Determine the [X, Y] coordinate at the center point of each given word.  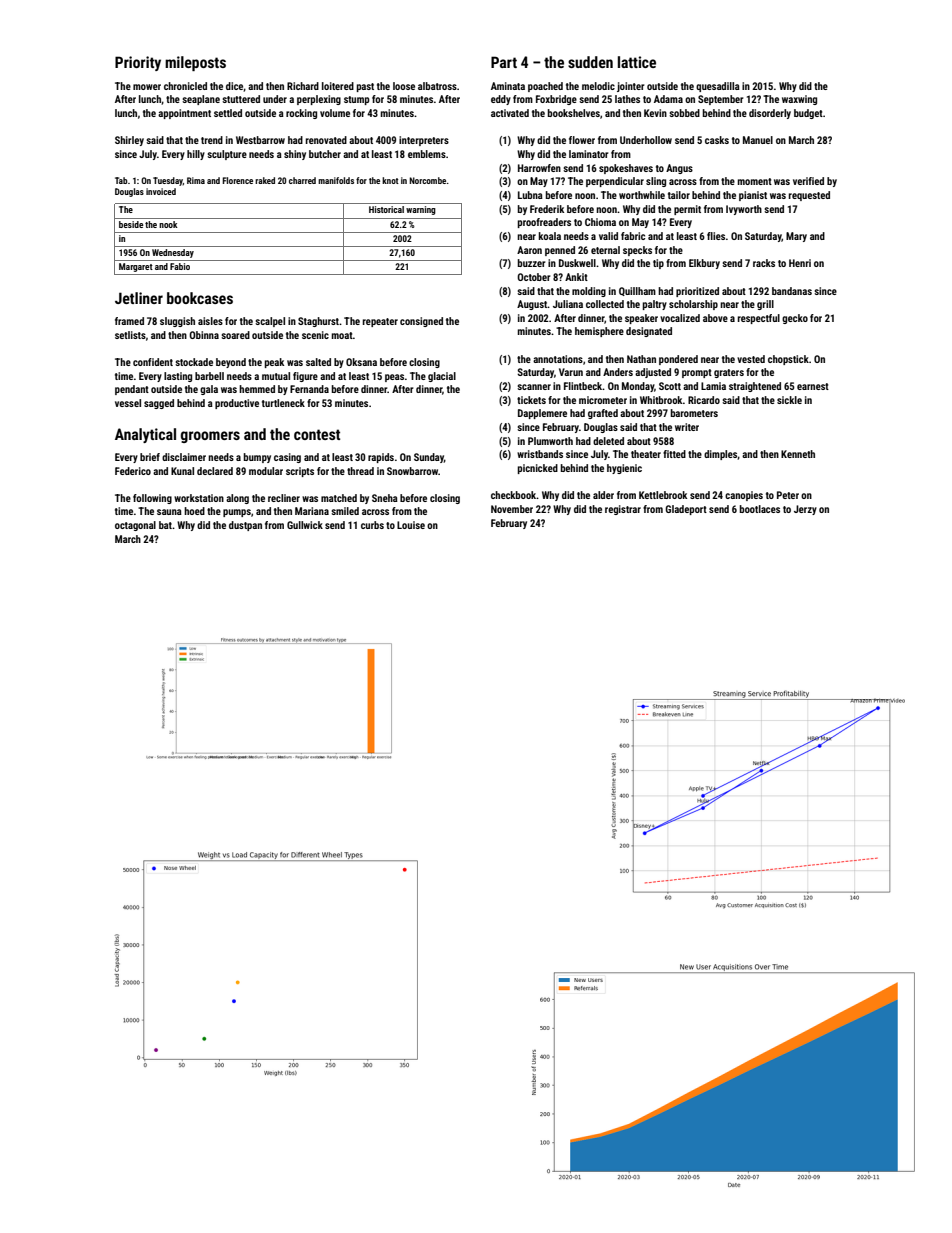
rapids [381, 458]
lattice [637, 62]
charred [302, 180]
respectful [759, 319]
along [237, 499]
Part [504, 62]
